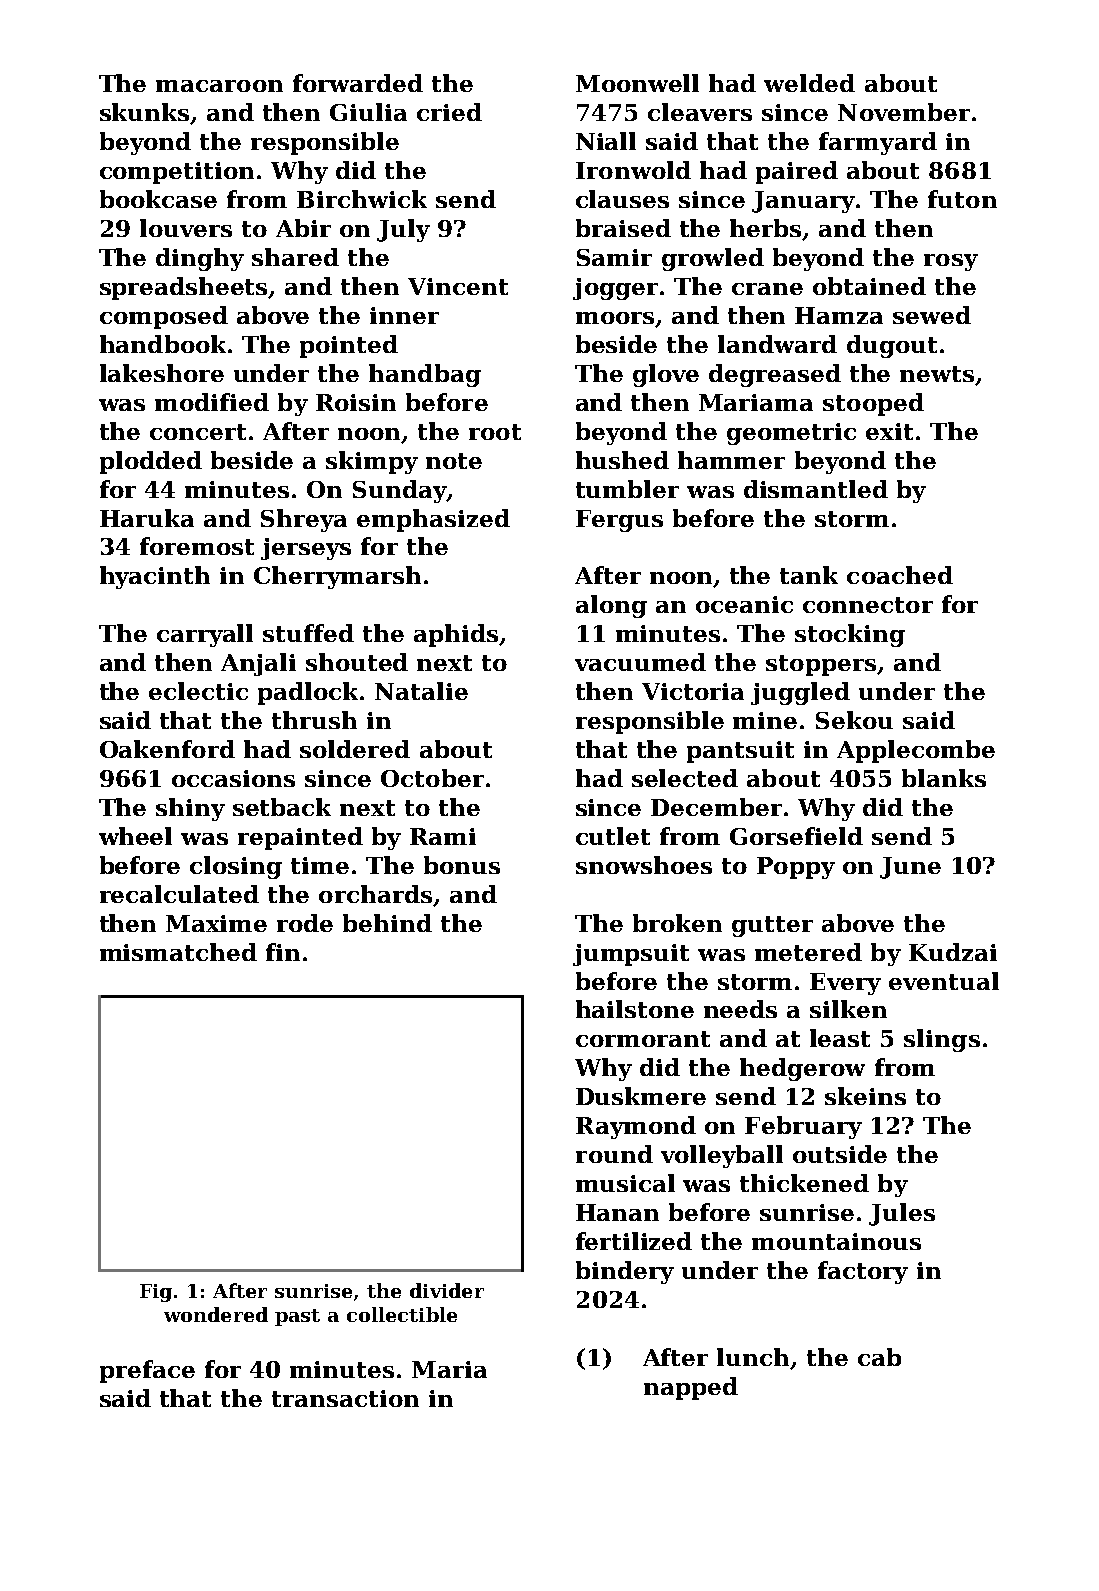 The height and width of the screenshot is (1591, 1099). I want to click on Applecombe, so click(916, 751).
